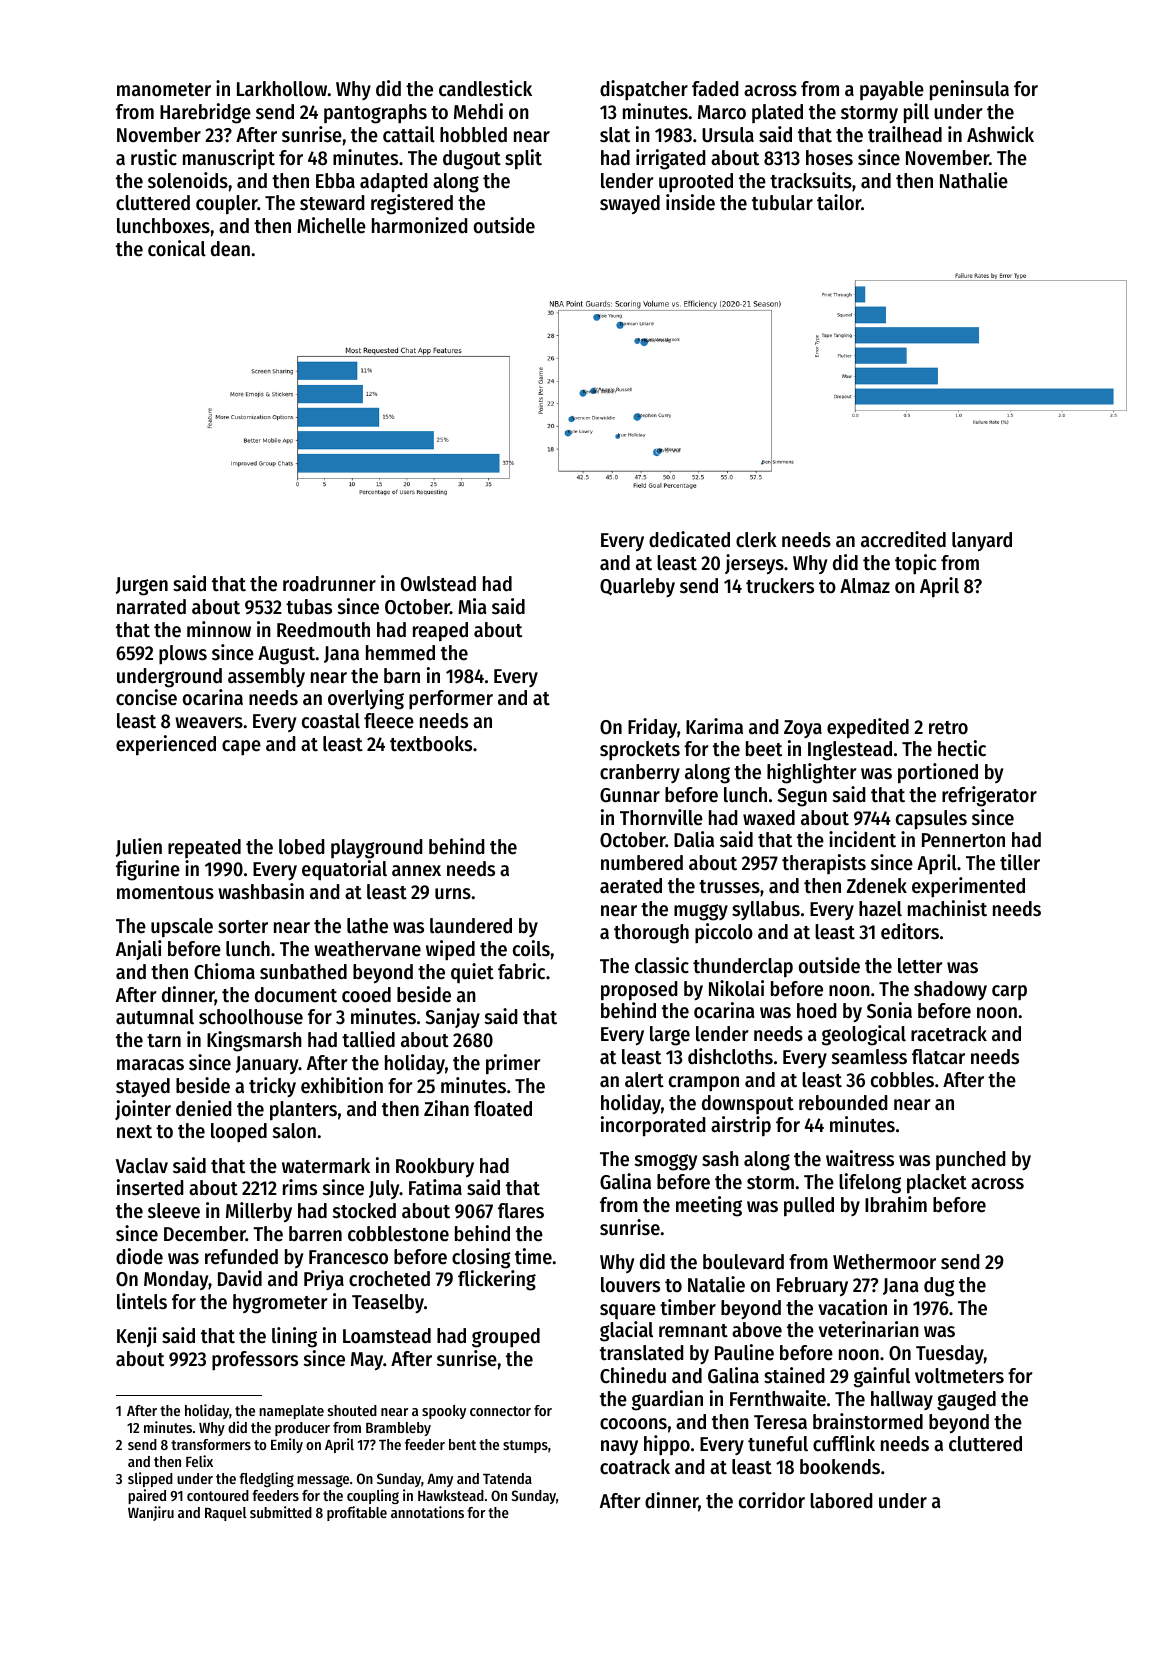 The height and width of the document is (1679, 1159). What do you see at coordinates (150, 1479) in the document?
I see `slipped` at bounding box center [150, 1479].
